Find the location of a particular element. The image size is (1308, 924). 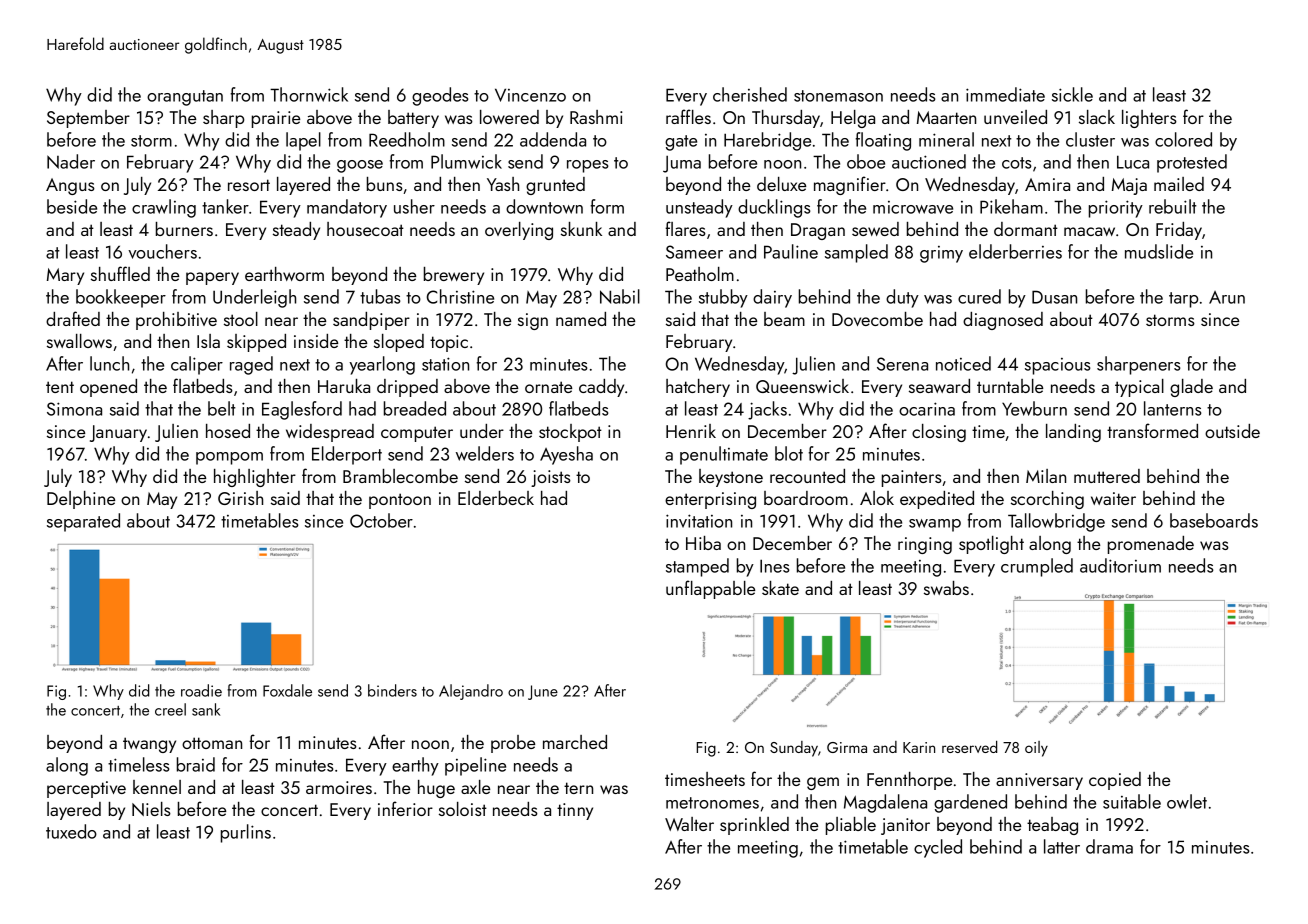

Yewburn is located at coordinates (1034, 408).
